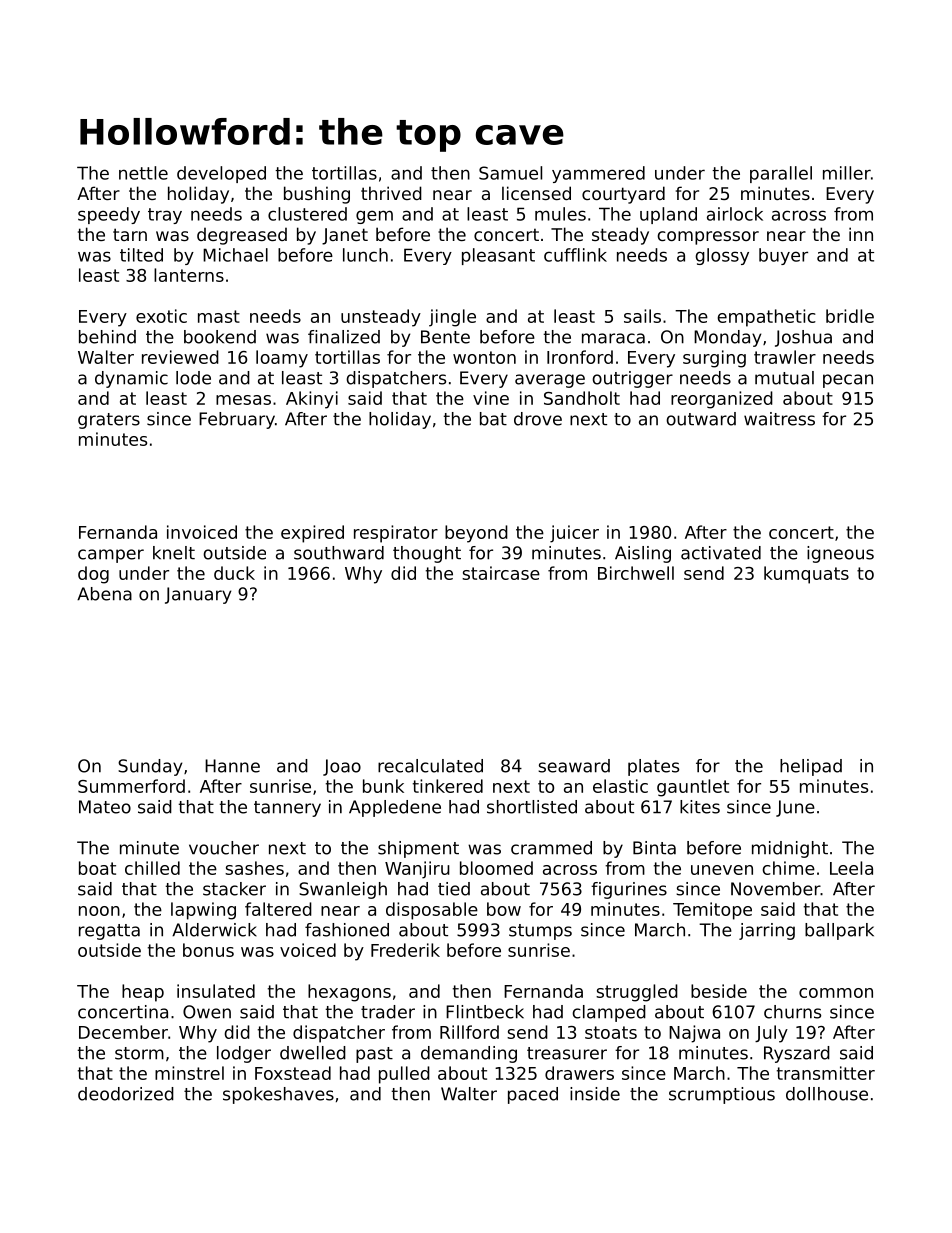  Describe the element at coordinates (207, 1012) in the document. I see `Owen` at that location.
